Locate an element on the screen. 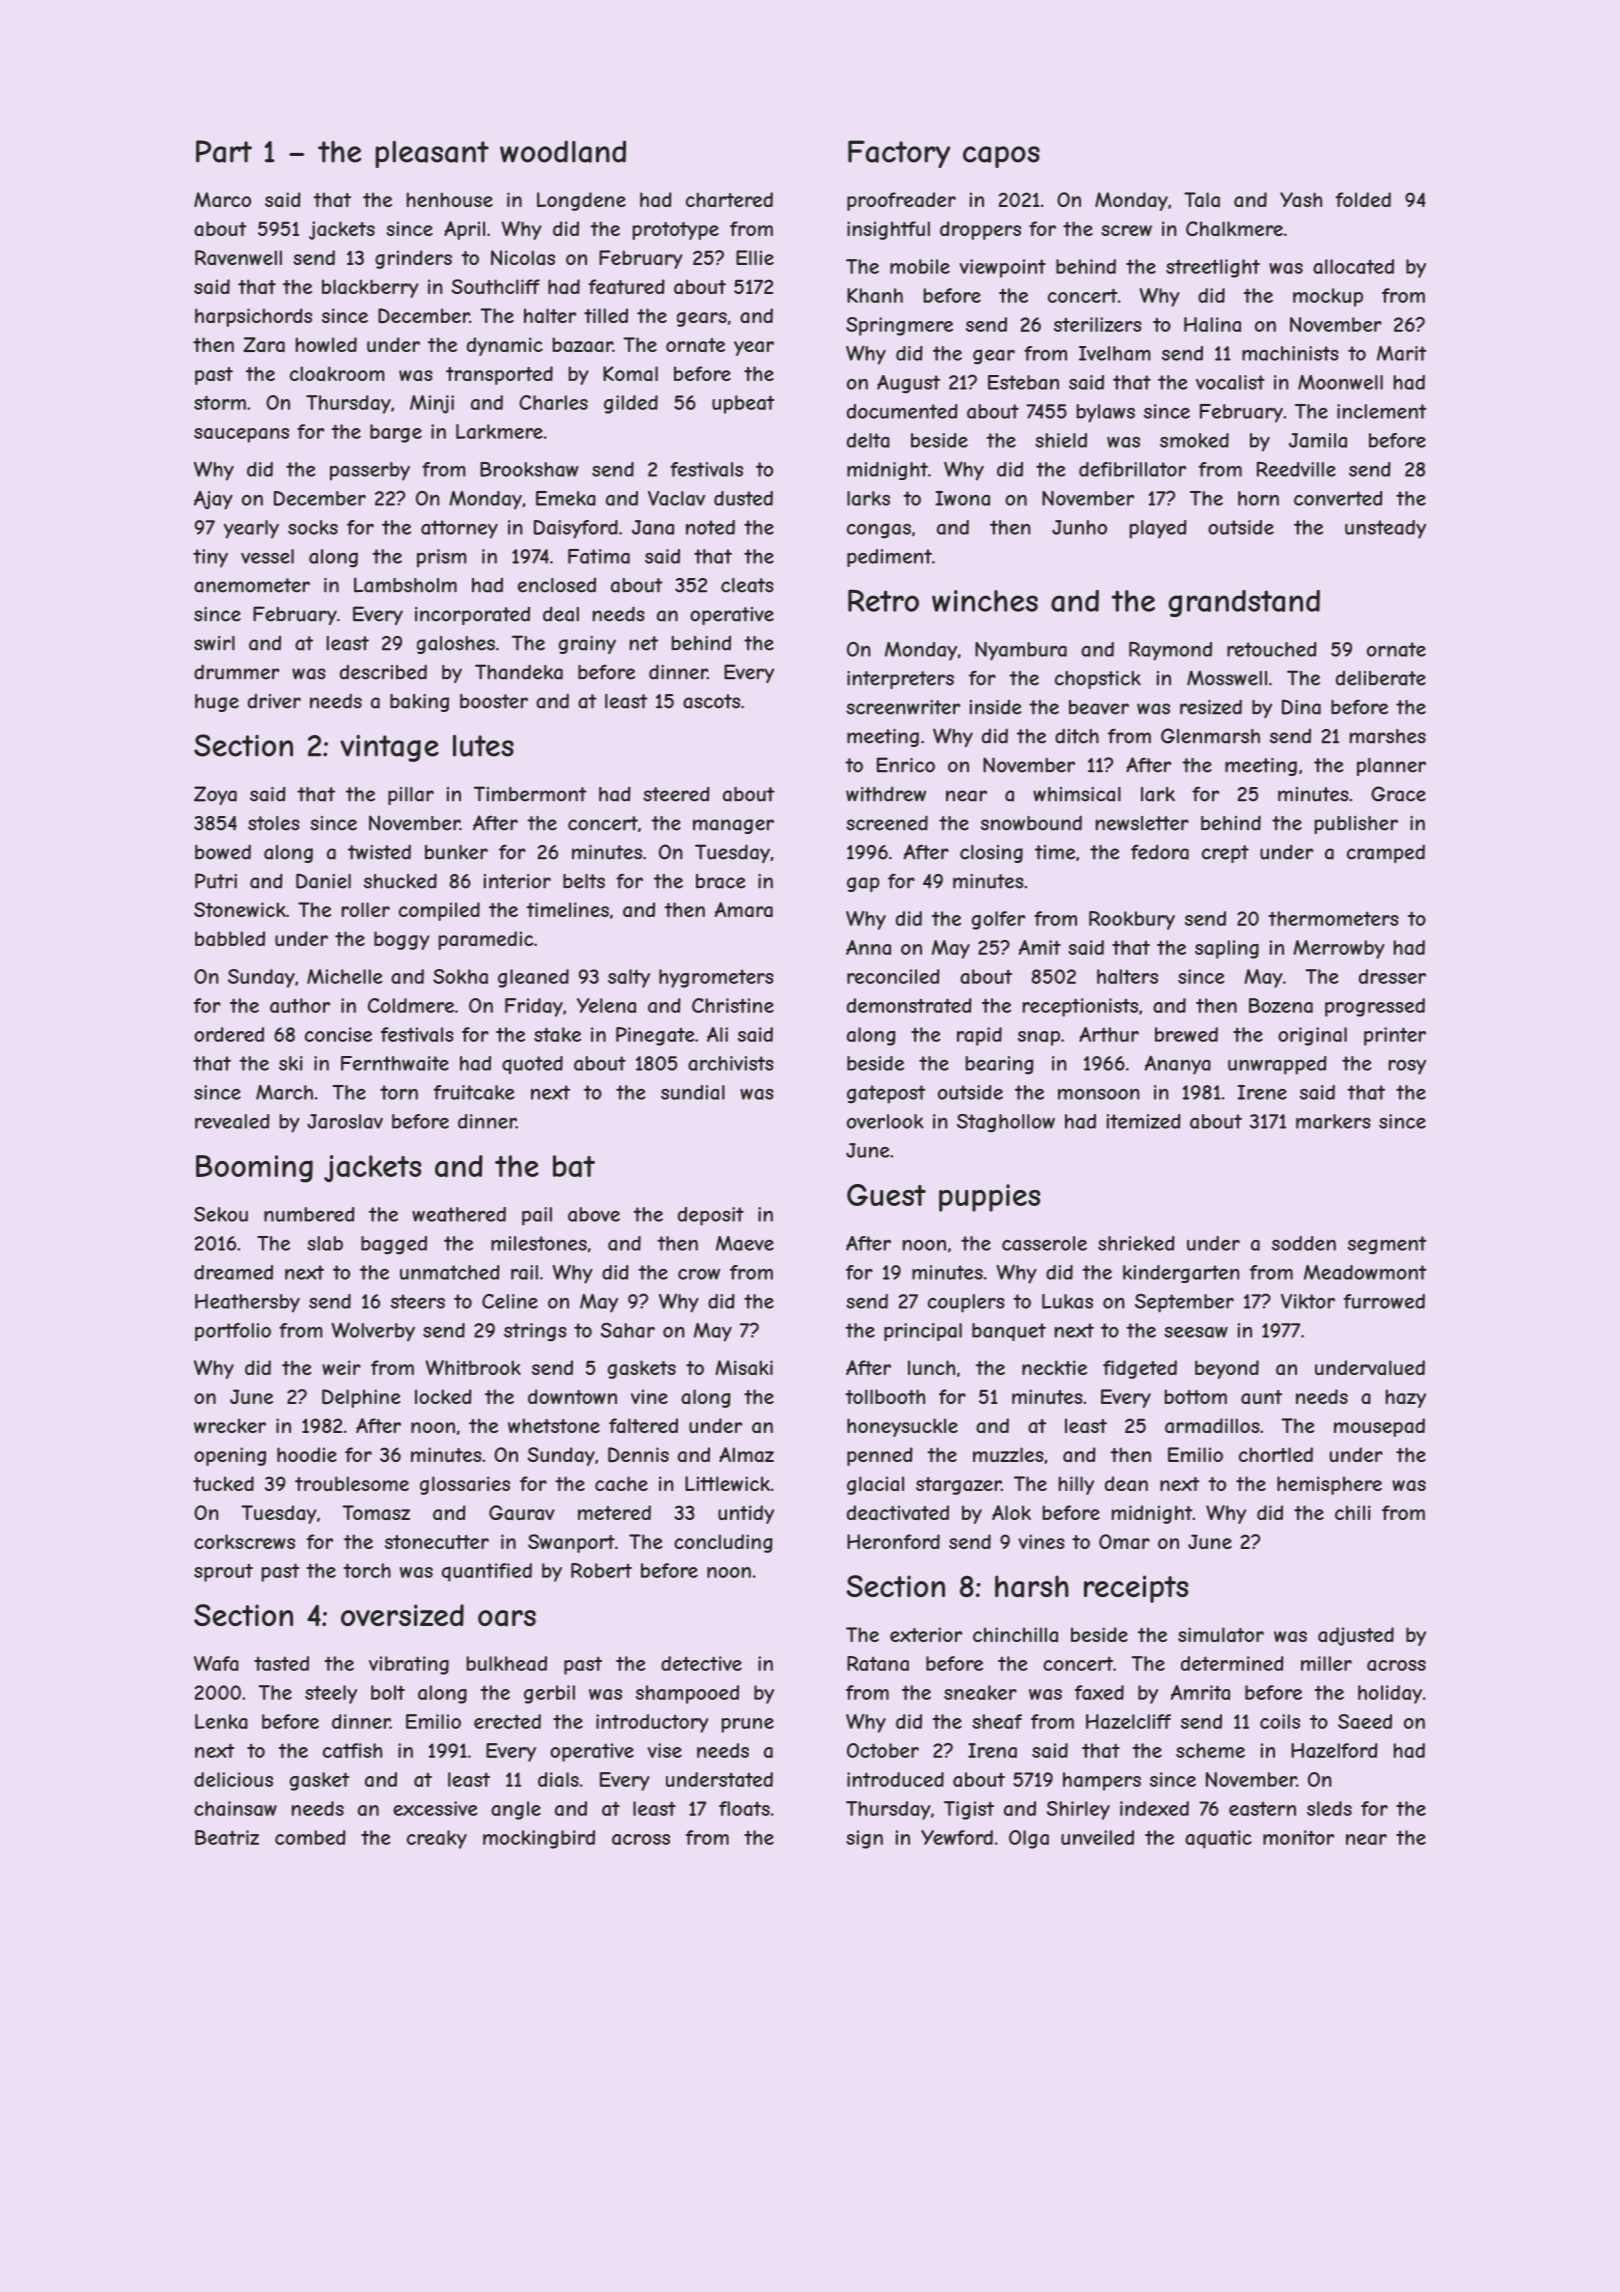 This screenshot has height=2292, width=1620. kindergarten is located at coordinates (1181, 1274).
